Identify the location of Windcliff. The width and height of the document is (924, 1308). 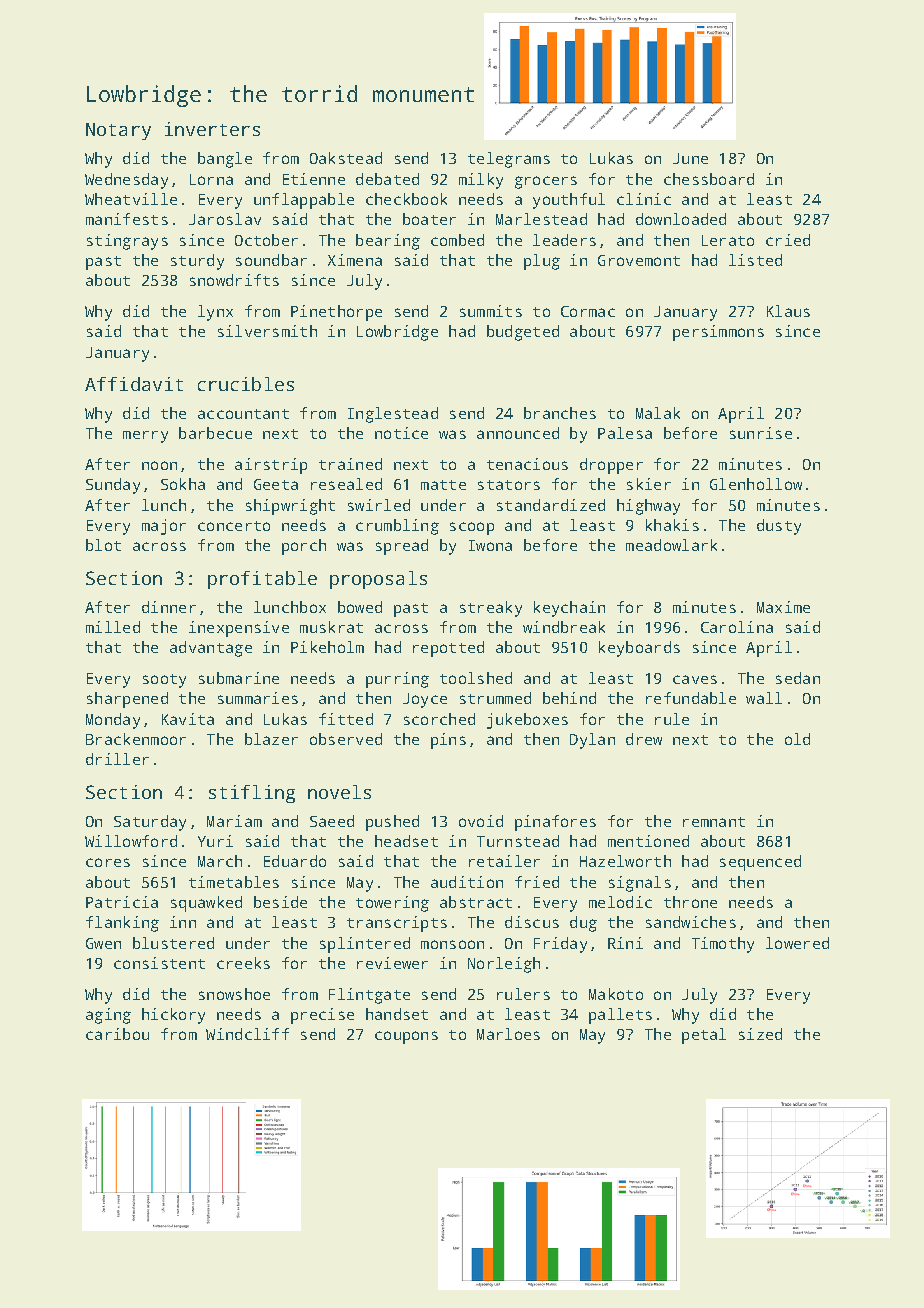
(247, 1034).
